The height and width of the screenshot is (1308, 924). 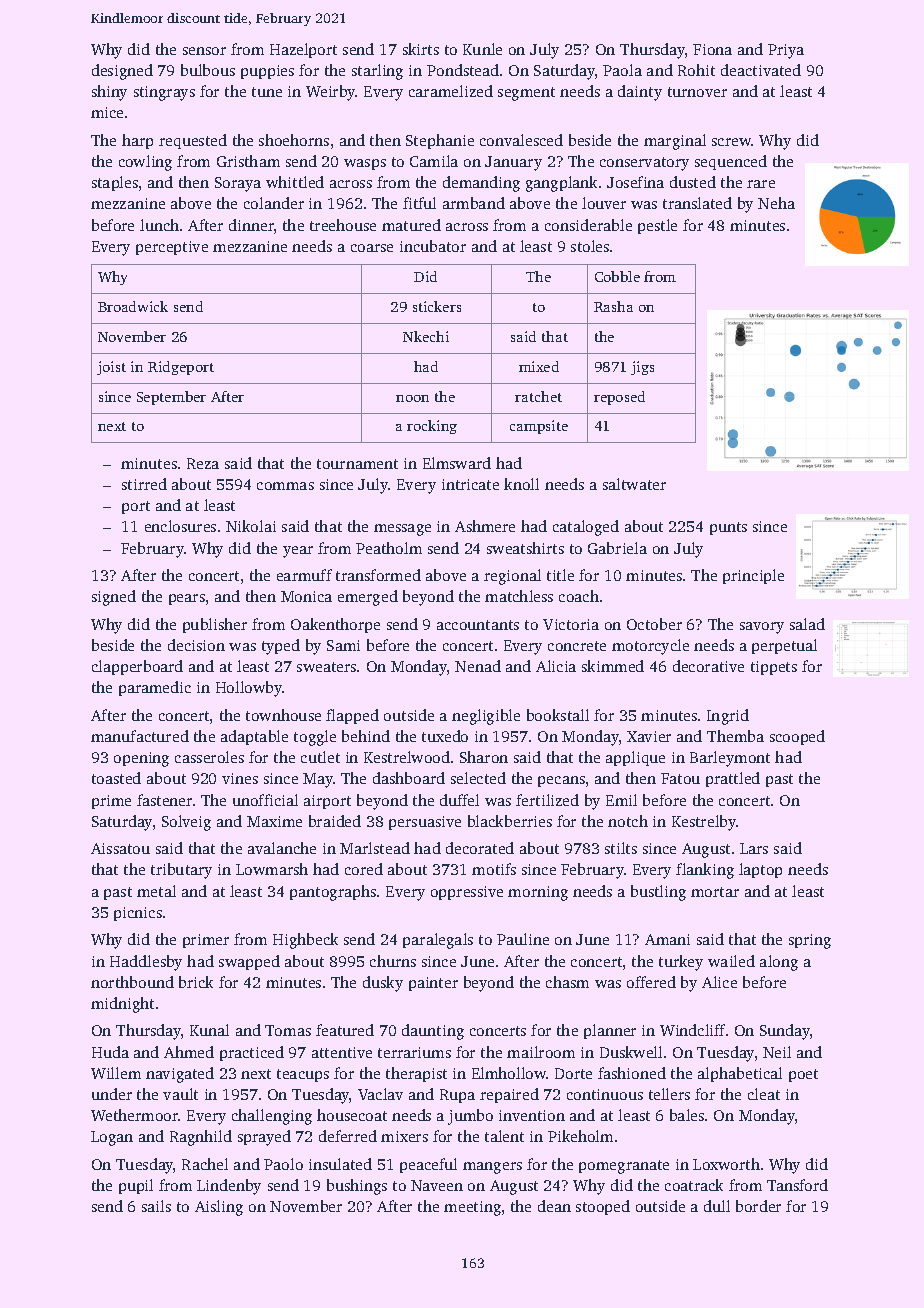 I want to click on Fiona, so click(x=712, y=49).
